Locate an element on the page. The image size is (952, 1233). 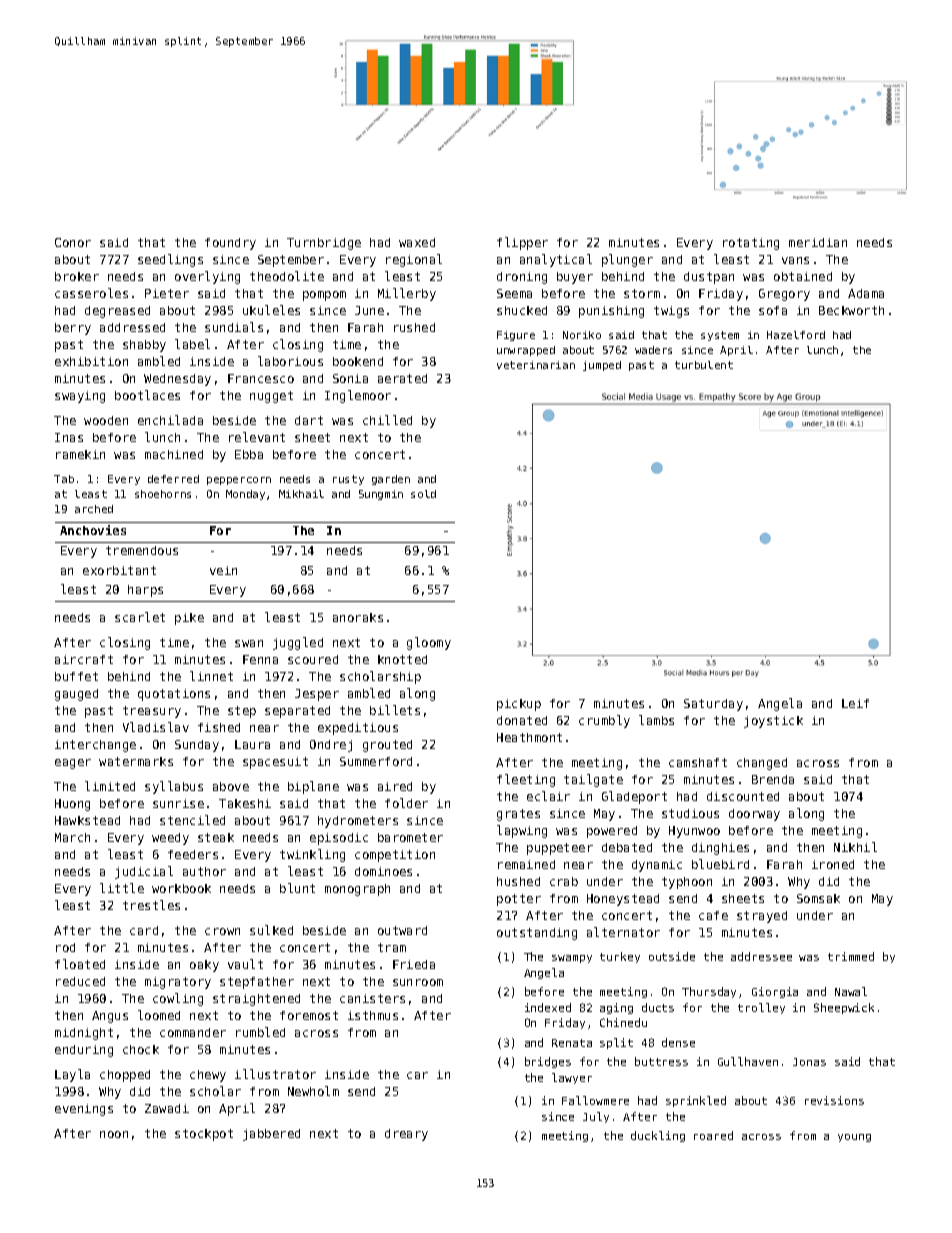
Pieter is located at coordinates (167, 293).
